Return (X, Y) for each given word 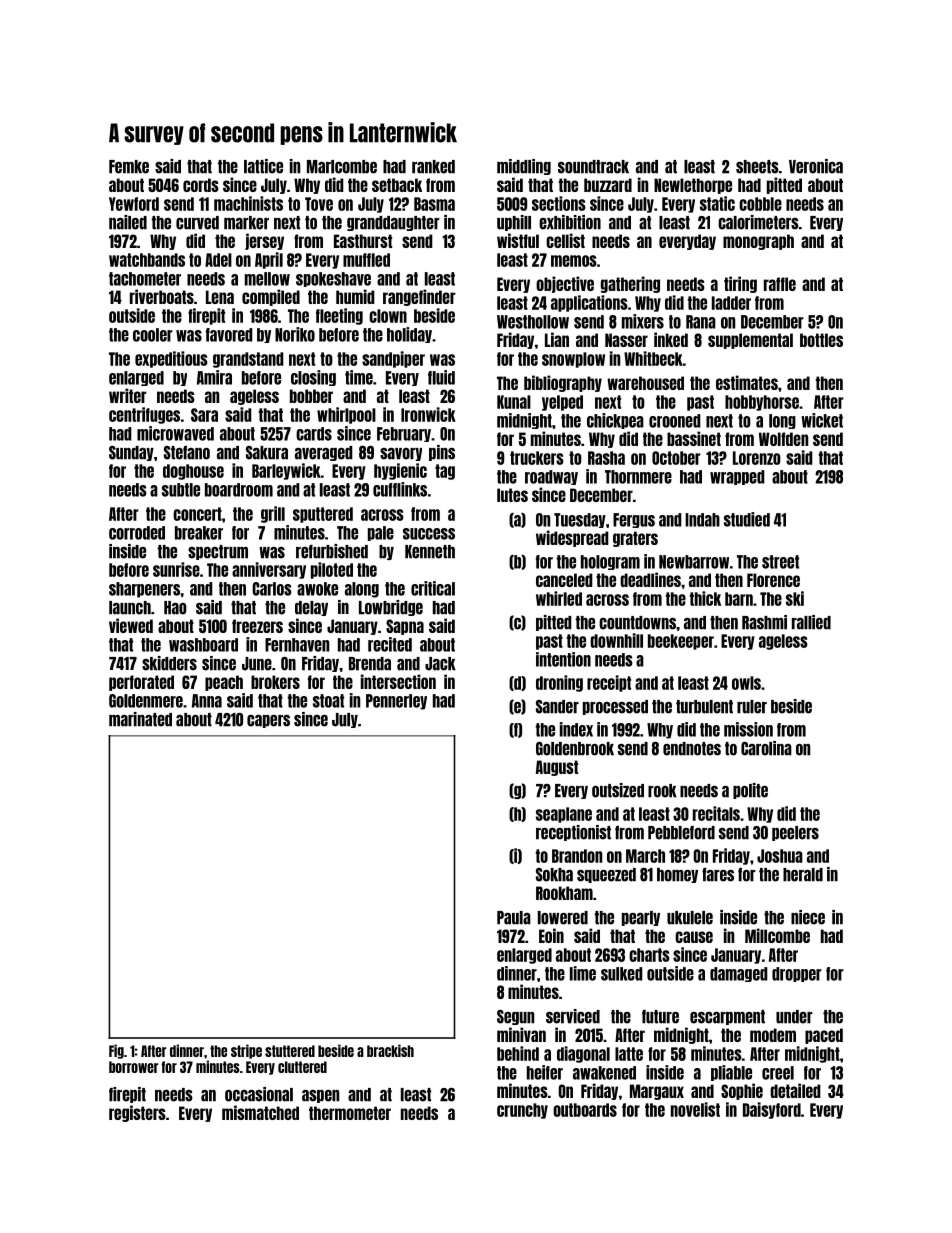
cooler (153, 335)
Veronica (816, 166)
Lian (557, 339)
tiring (740, 284)
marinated (140, 719)
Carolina (766, 748)
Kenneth (430, 552)
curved (197, 223)
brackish (390, 1050)
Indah (702, 520)
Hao (175, 608)
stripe (246, 1051)
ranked (433, 167)
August (557, 768)
